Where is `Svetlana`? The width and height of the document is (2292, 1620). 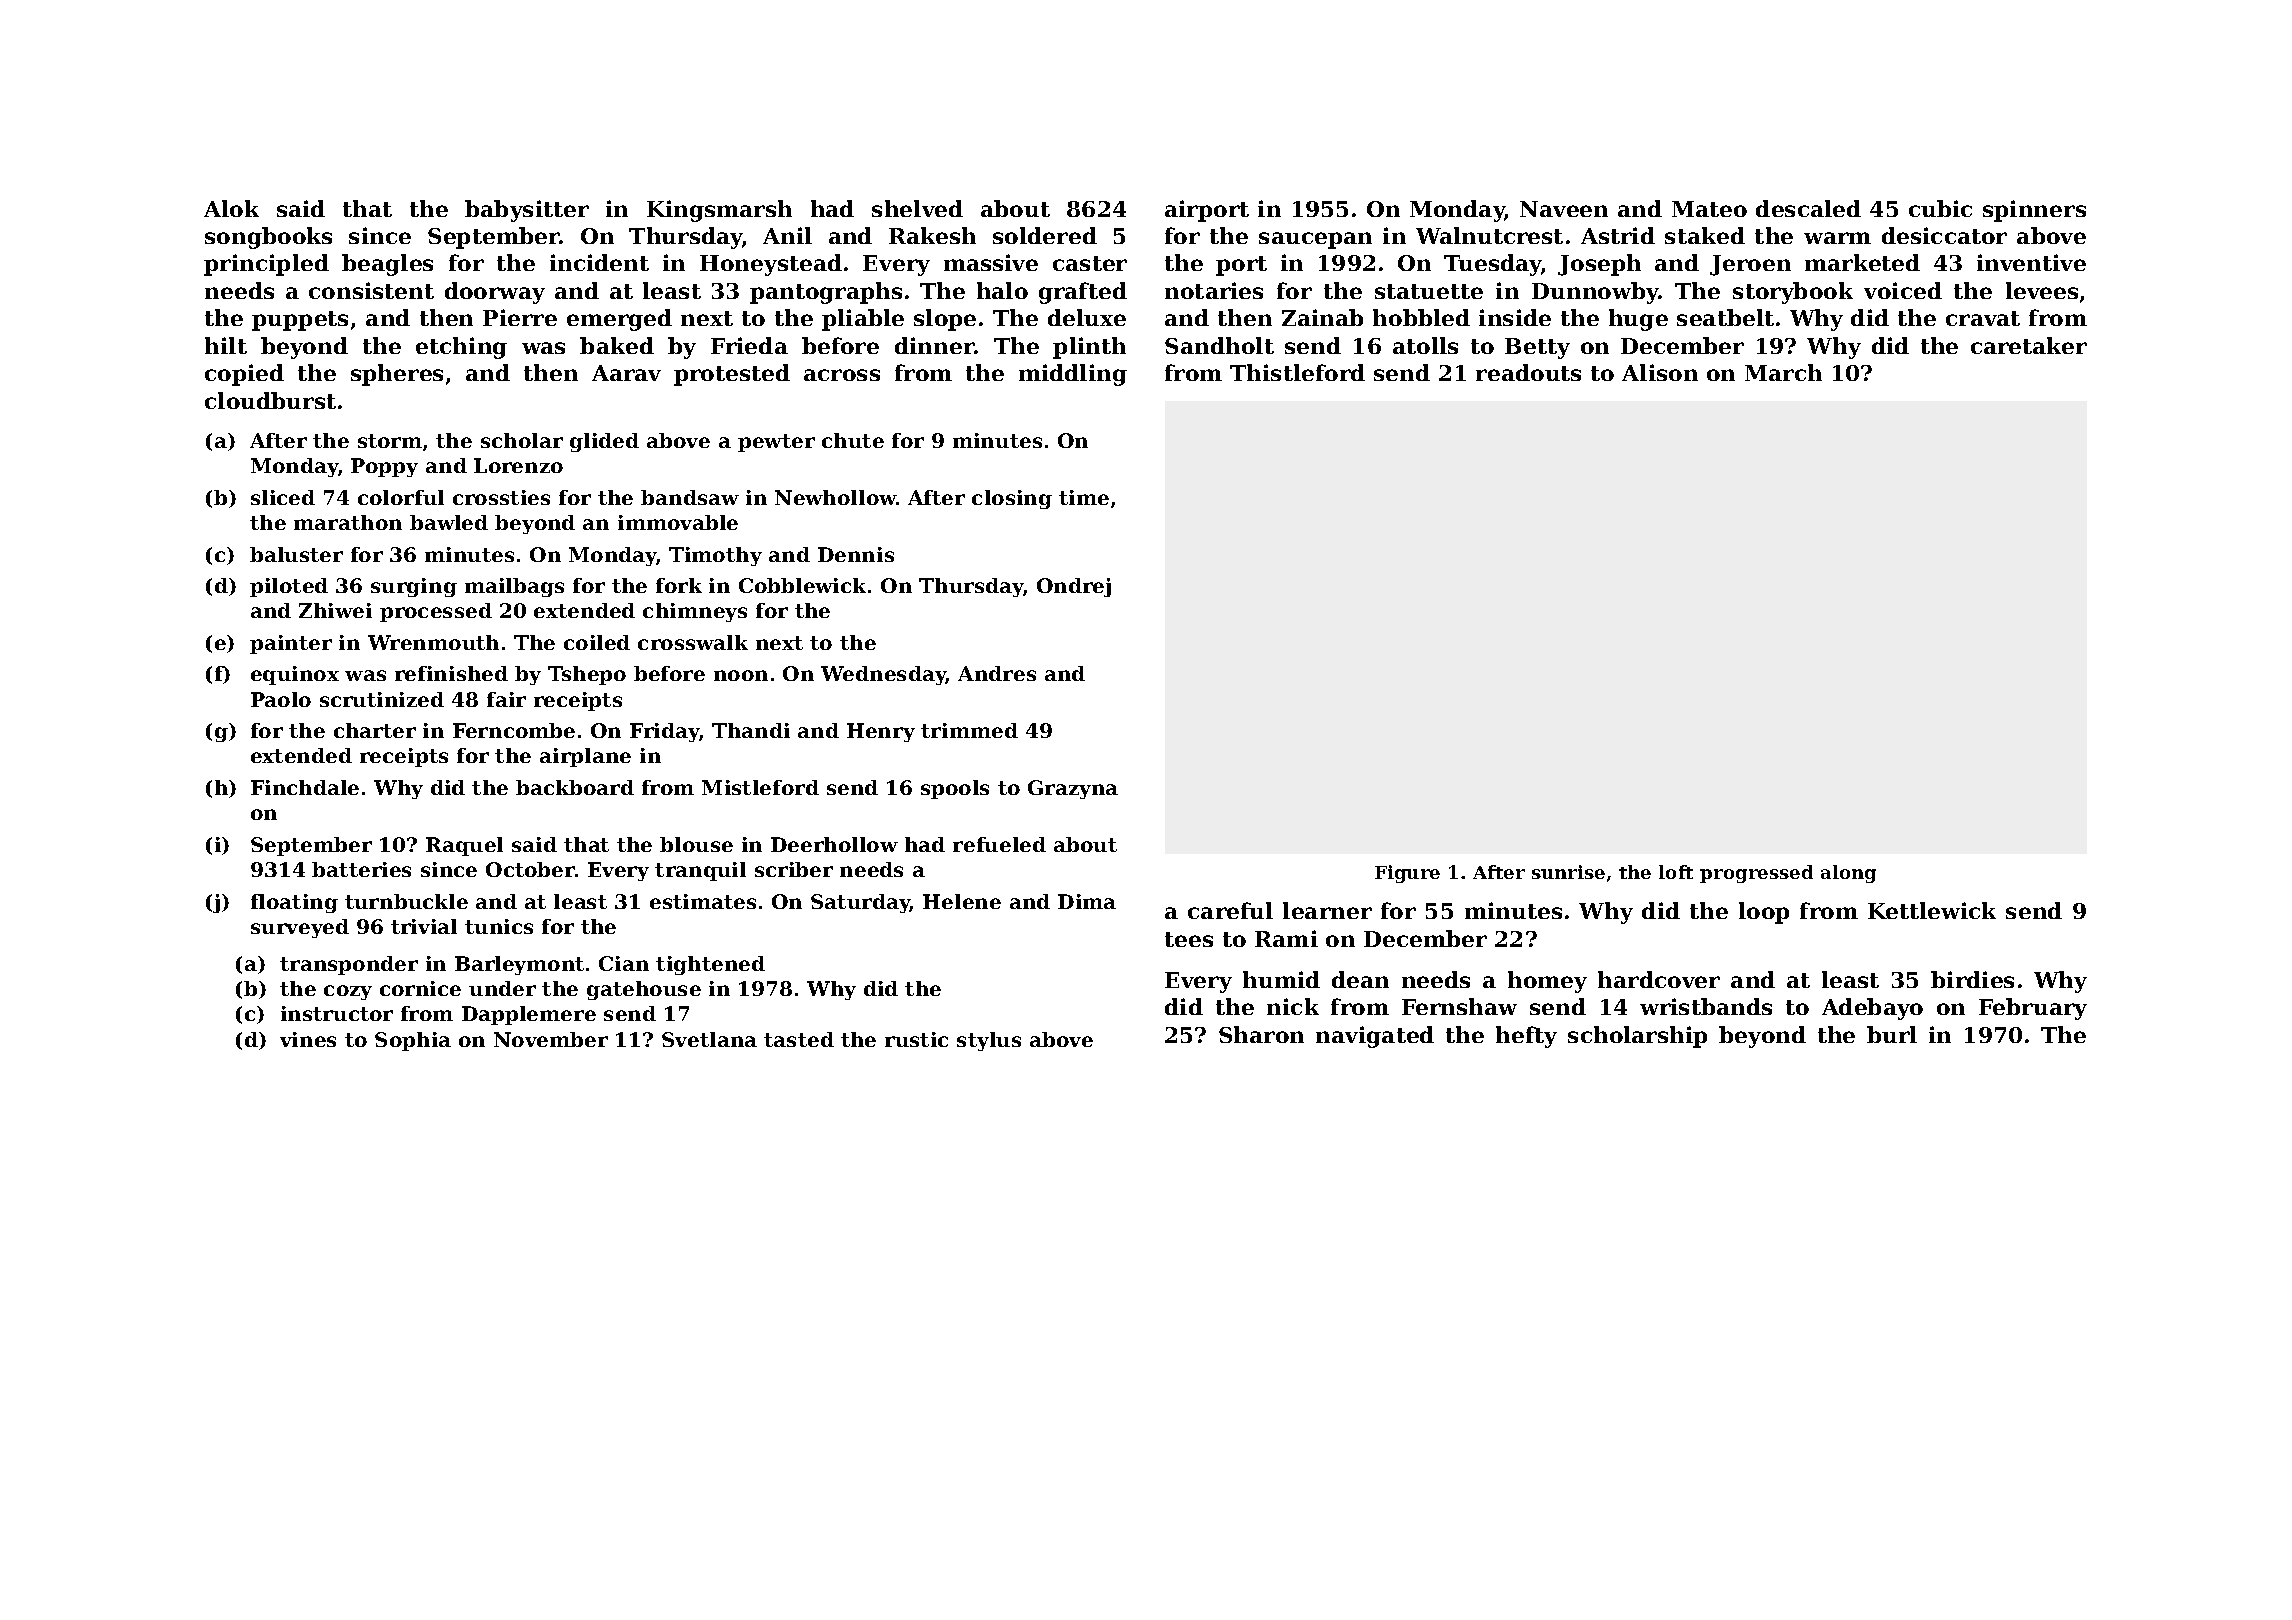
Svetlana is located at coordinates (709, 1039).
